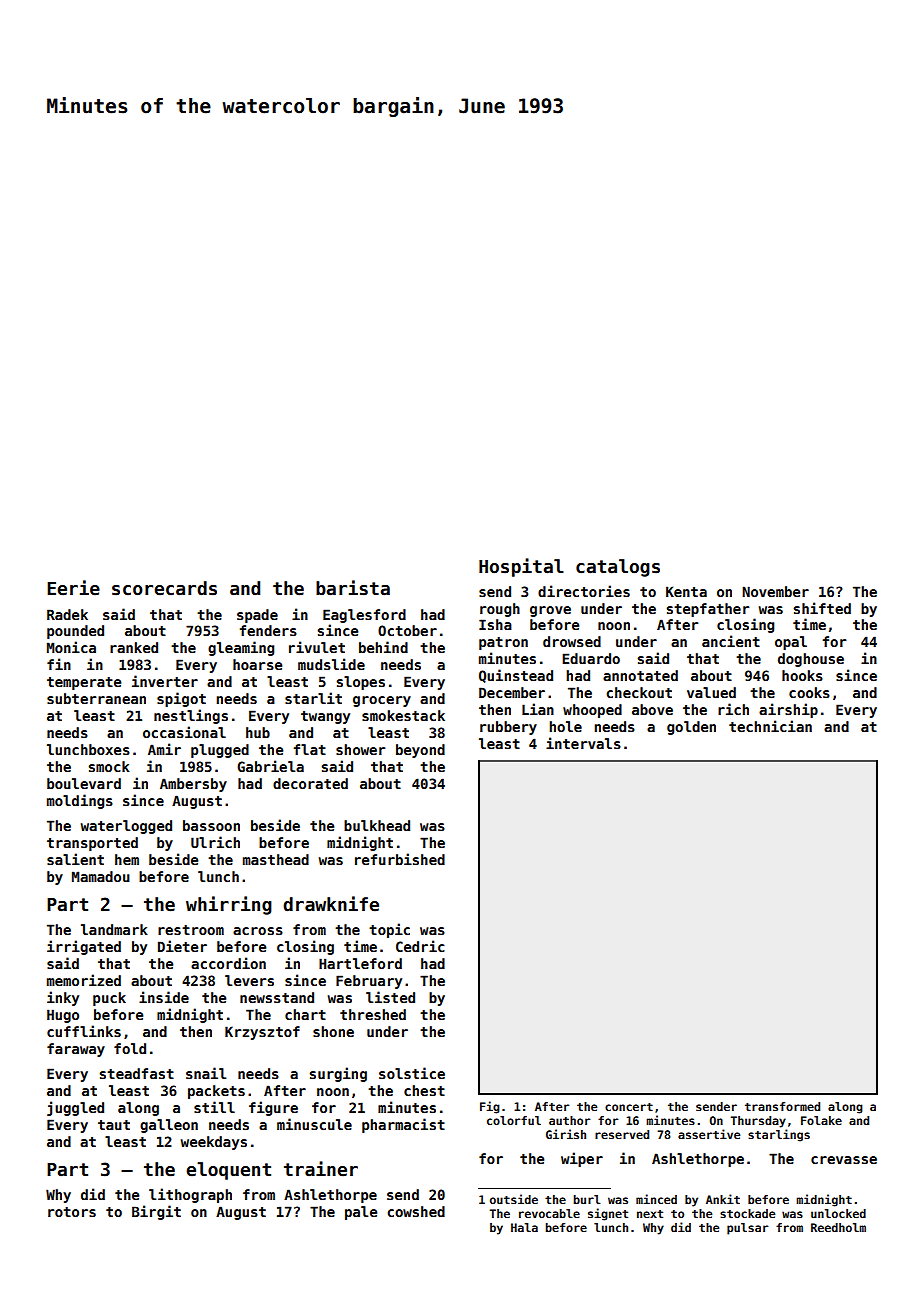 The image size is (924, 1308). Describe the element at coordinates (652, 709) in the document. I see `above` at that location.
